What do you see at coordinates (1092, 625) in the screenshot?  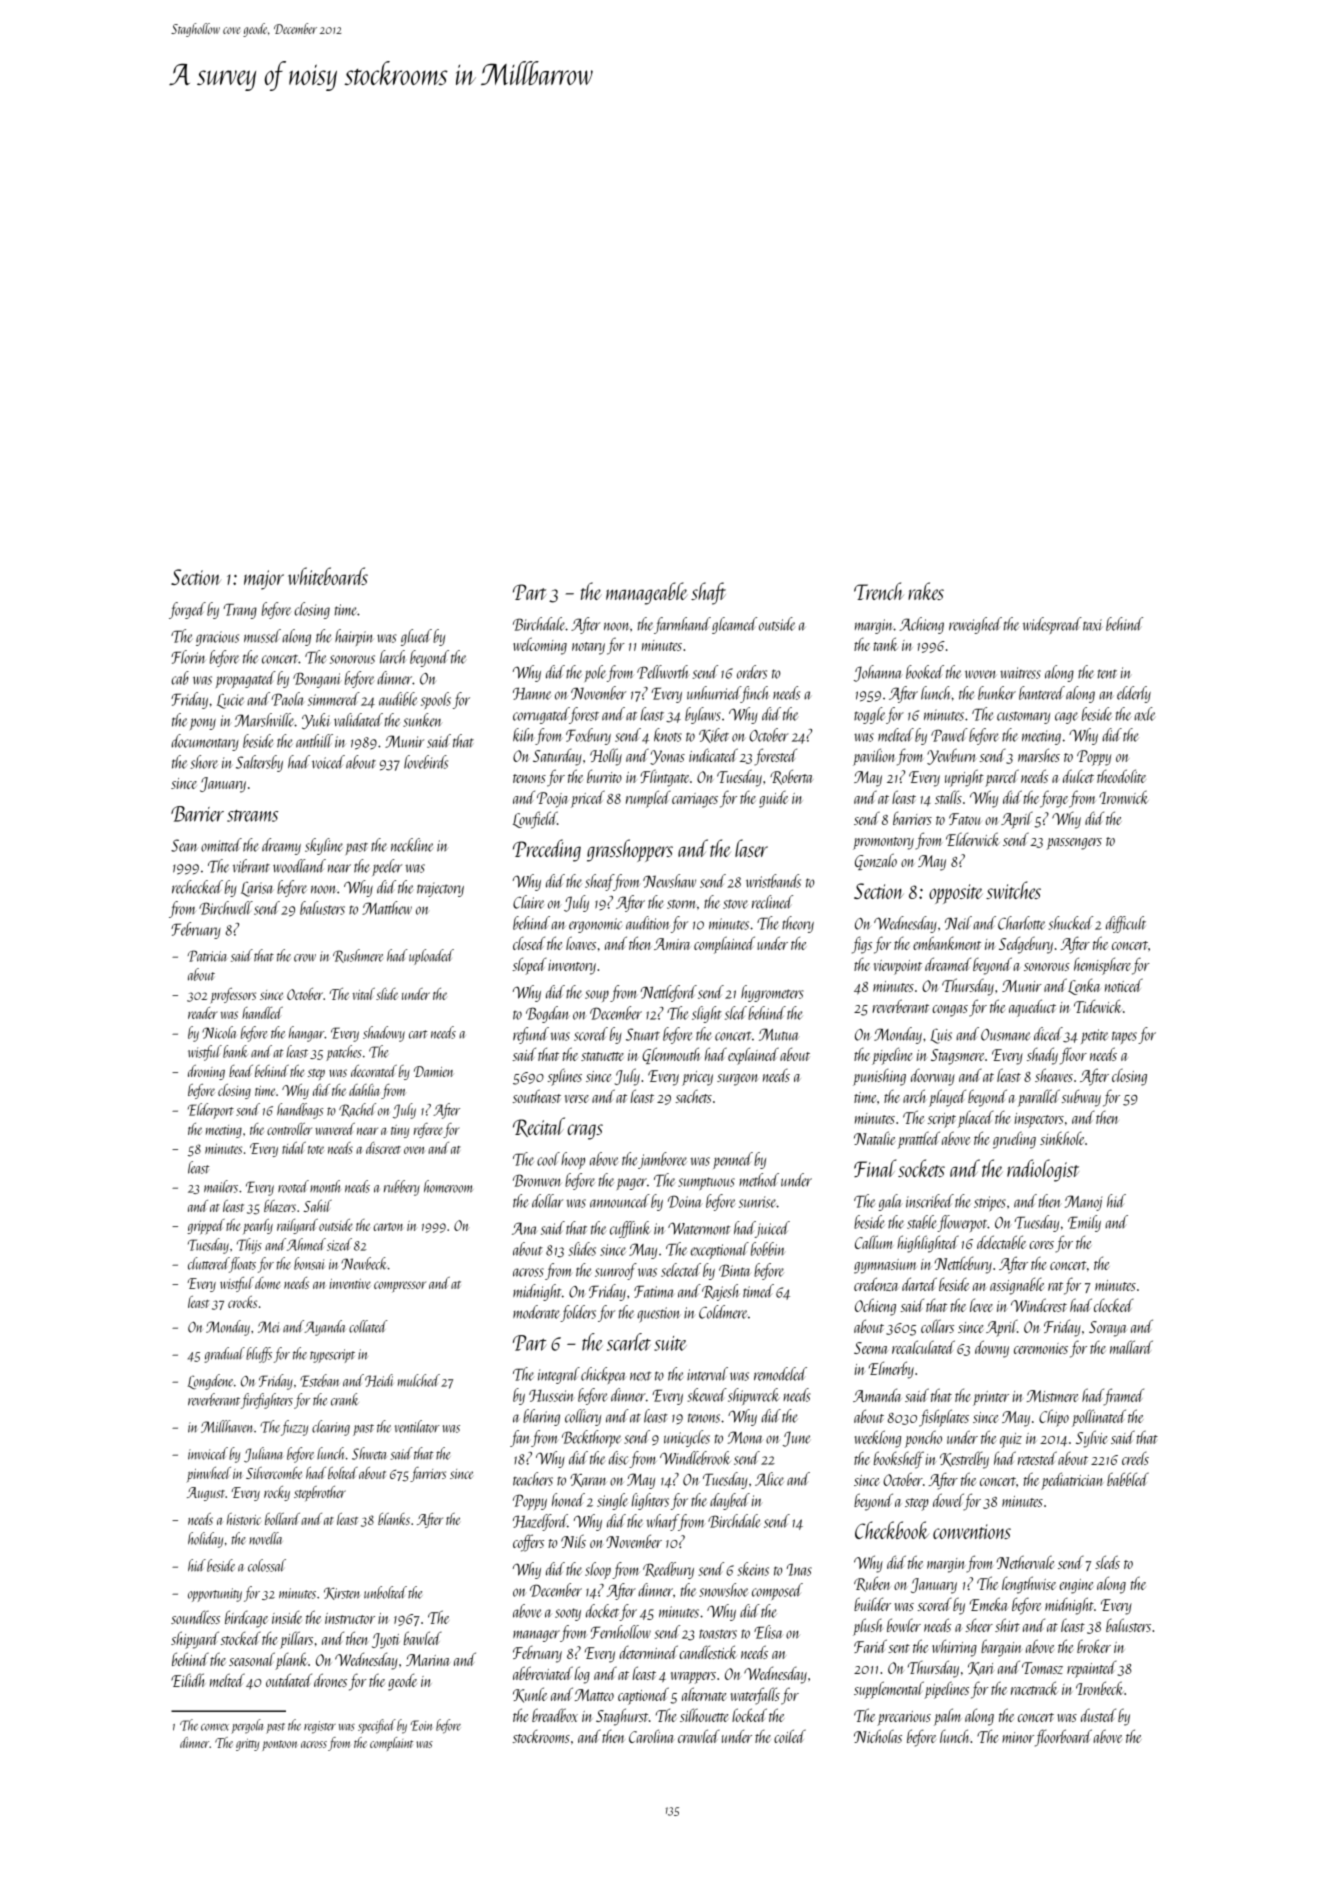 I see `taxi` at bounding box center [1092, 625].
